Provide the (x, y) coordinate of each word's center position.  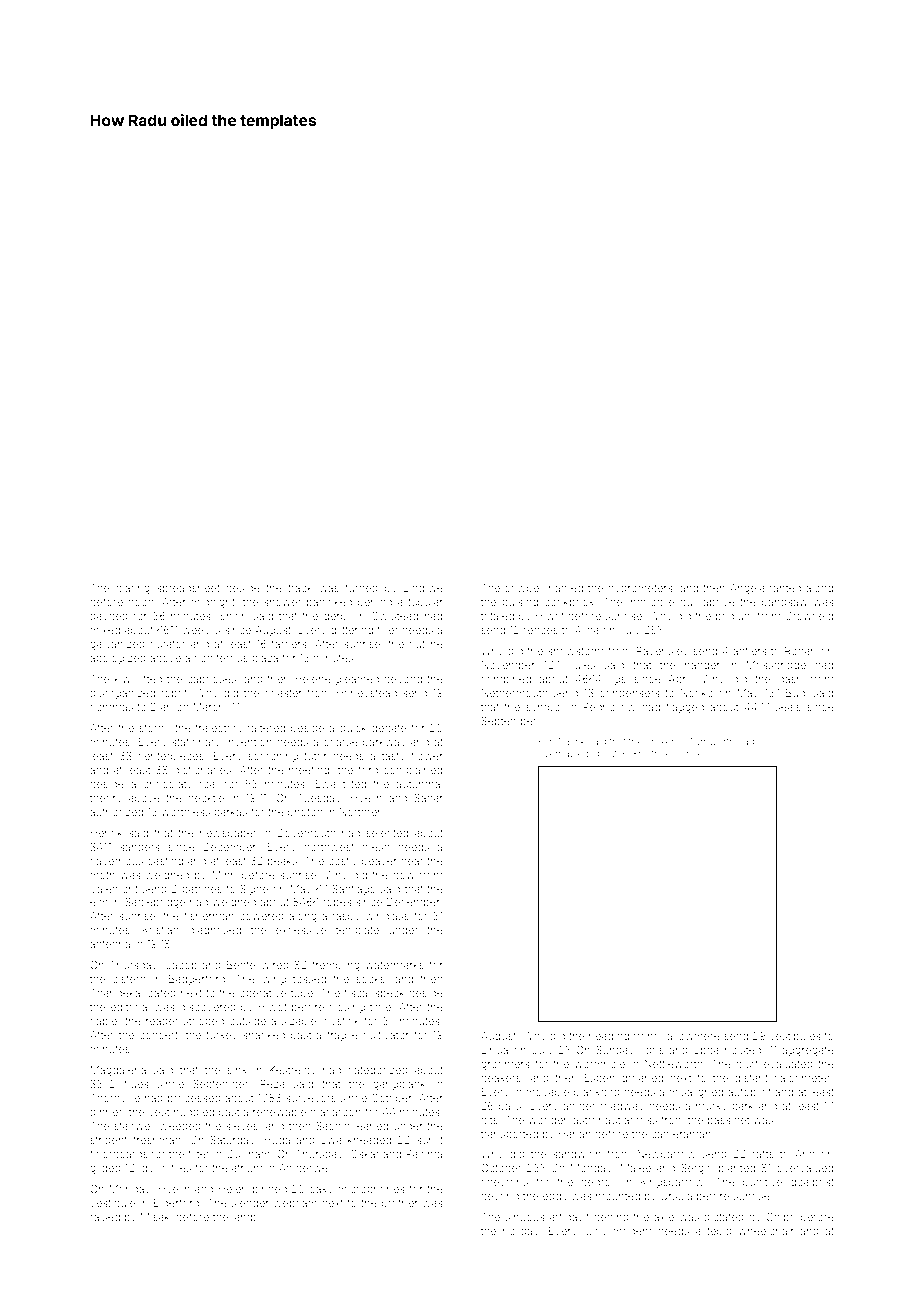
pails (510, 1107)
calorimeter (802, 1078)
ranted (785, 588)
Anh (805, 1154)
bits (489, 1120)
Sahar (428, 797)
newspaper (228, 835)
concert (158, 1035)
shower (282, 602)
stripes (661, 754)
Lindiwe (423, 588)
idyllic (153, 1169)
